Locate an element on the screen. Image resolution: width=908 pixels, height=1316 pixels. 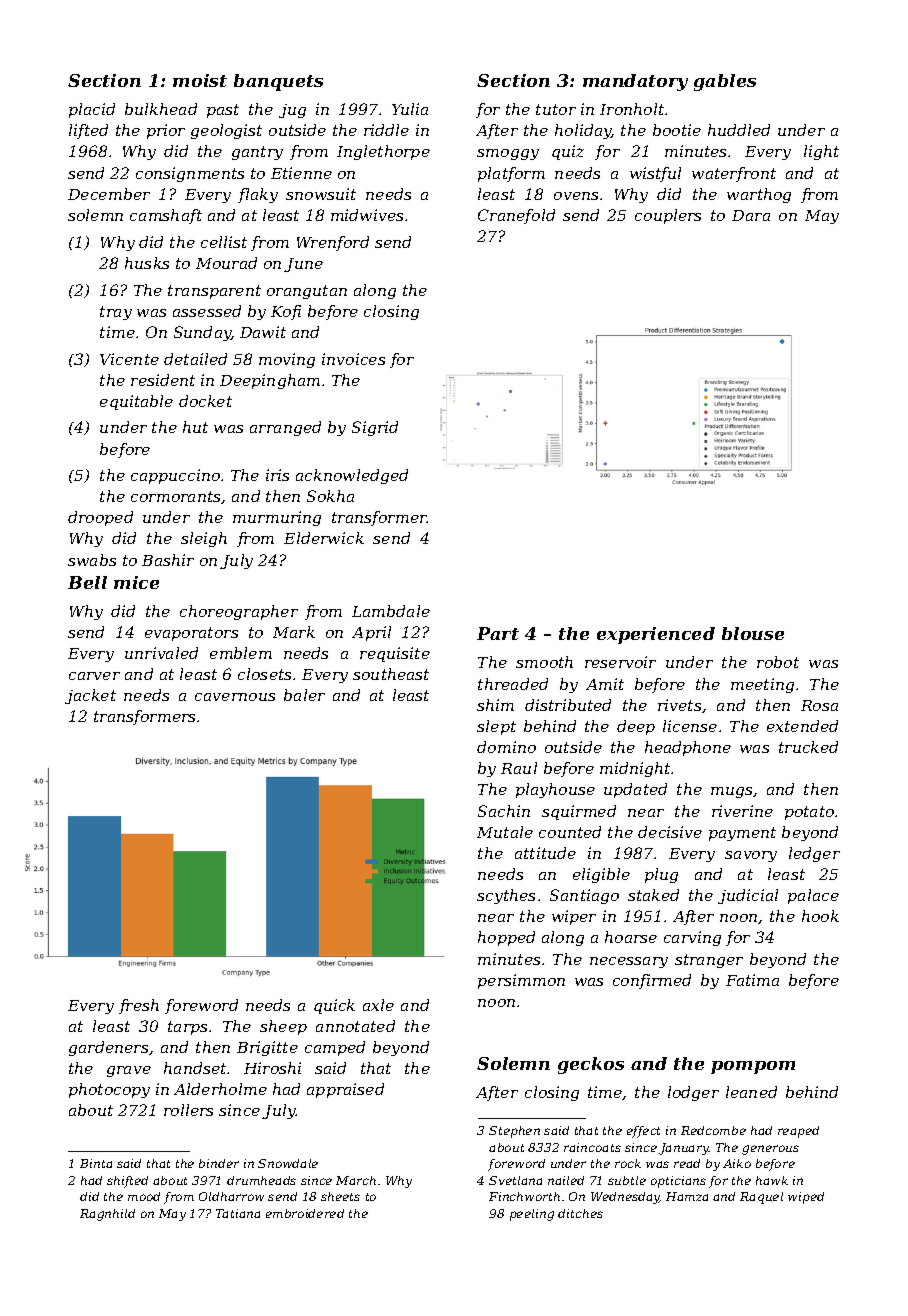
snowsuit is located at coordinates (321, 194).
